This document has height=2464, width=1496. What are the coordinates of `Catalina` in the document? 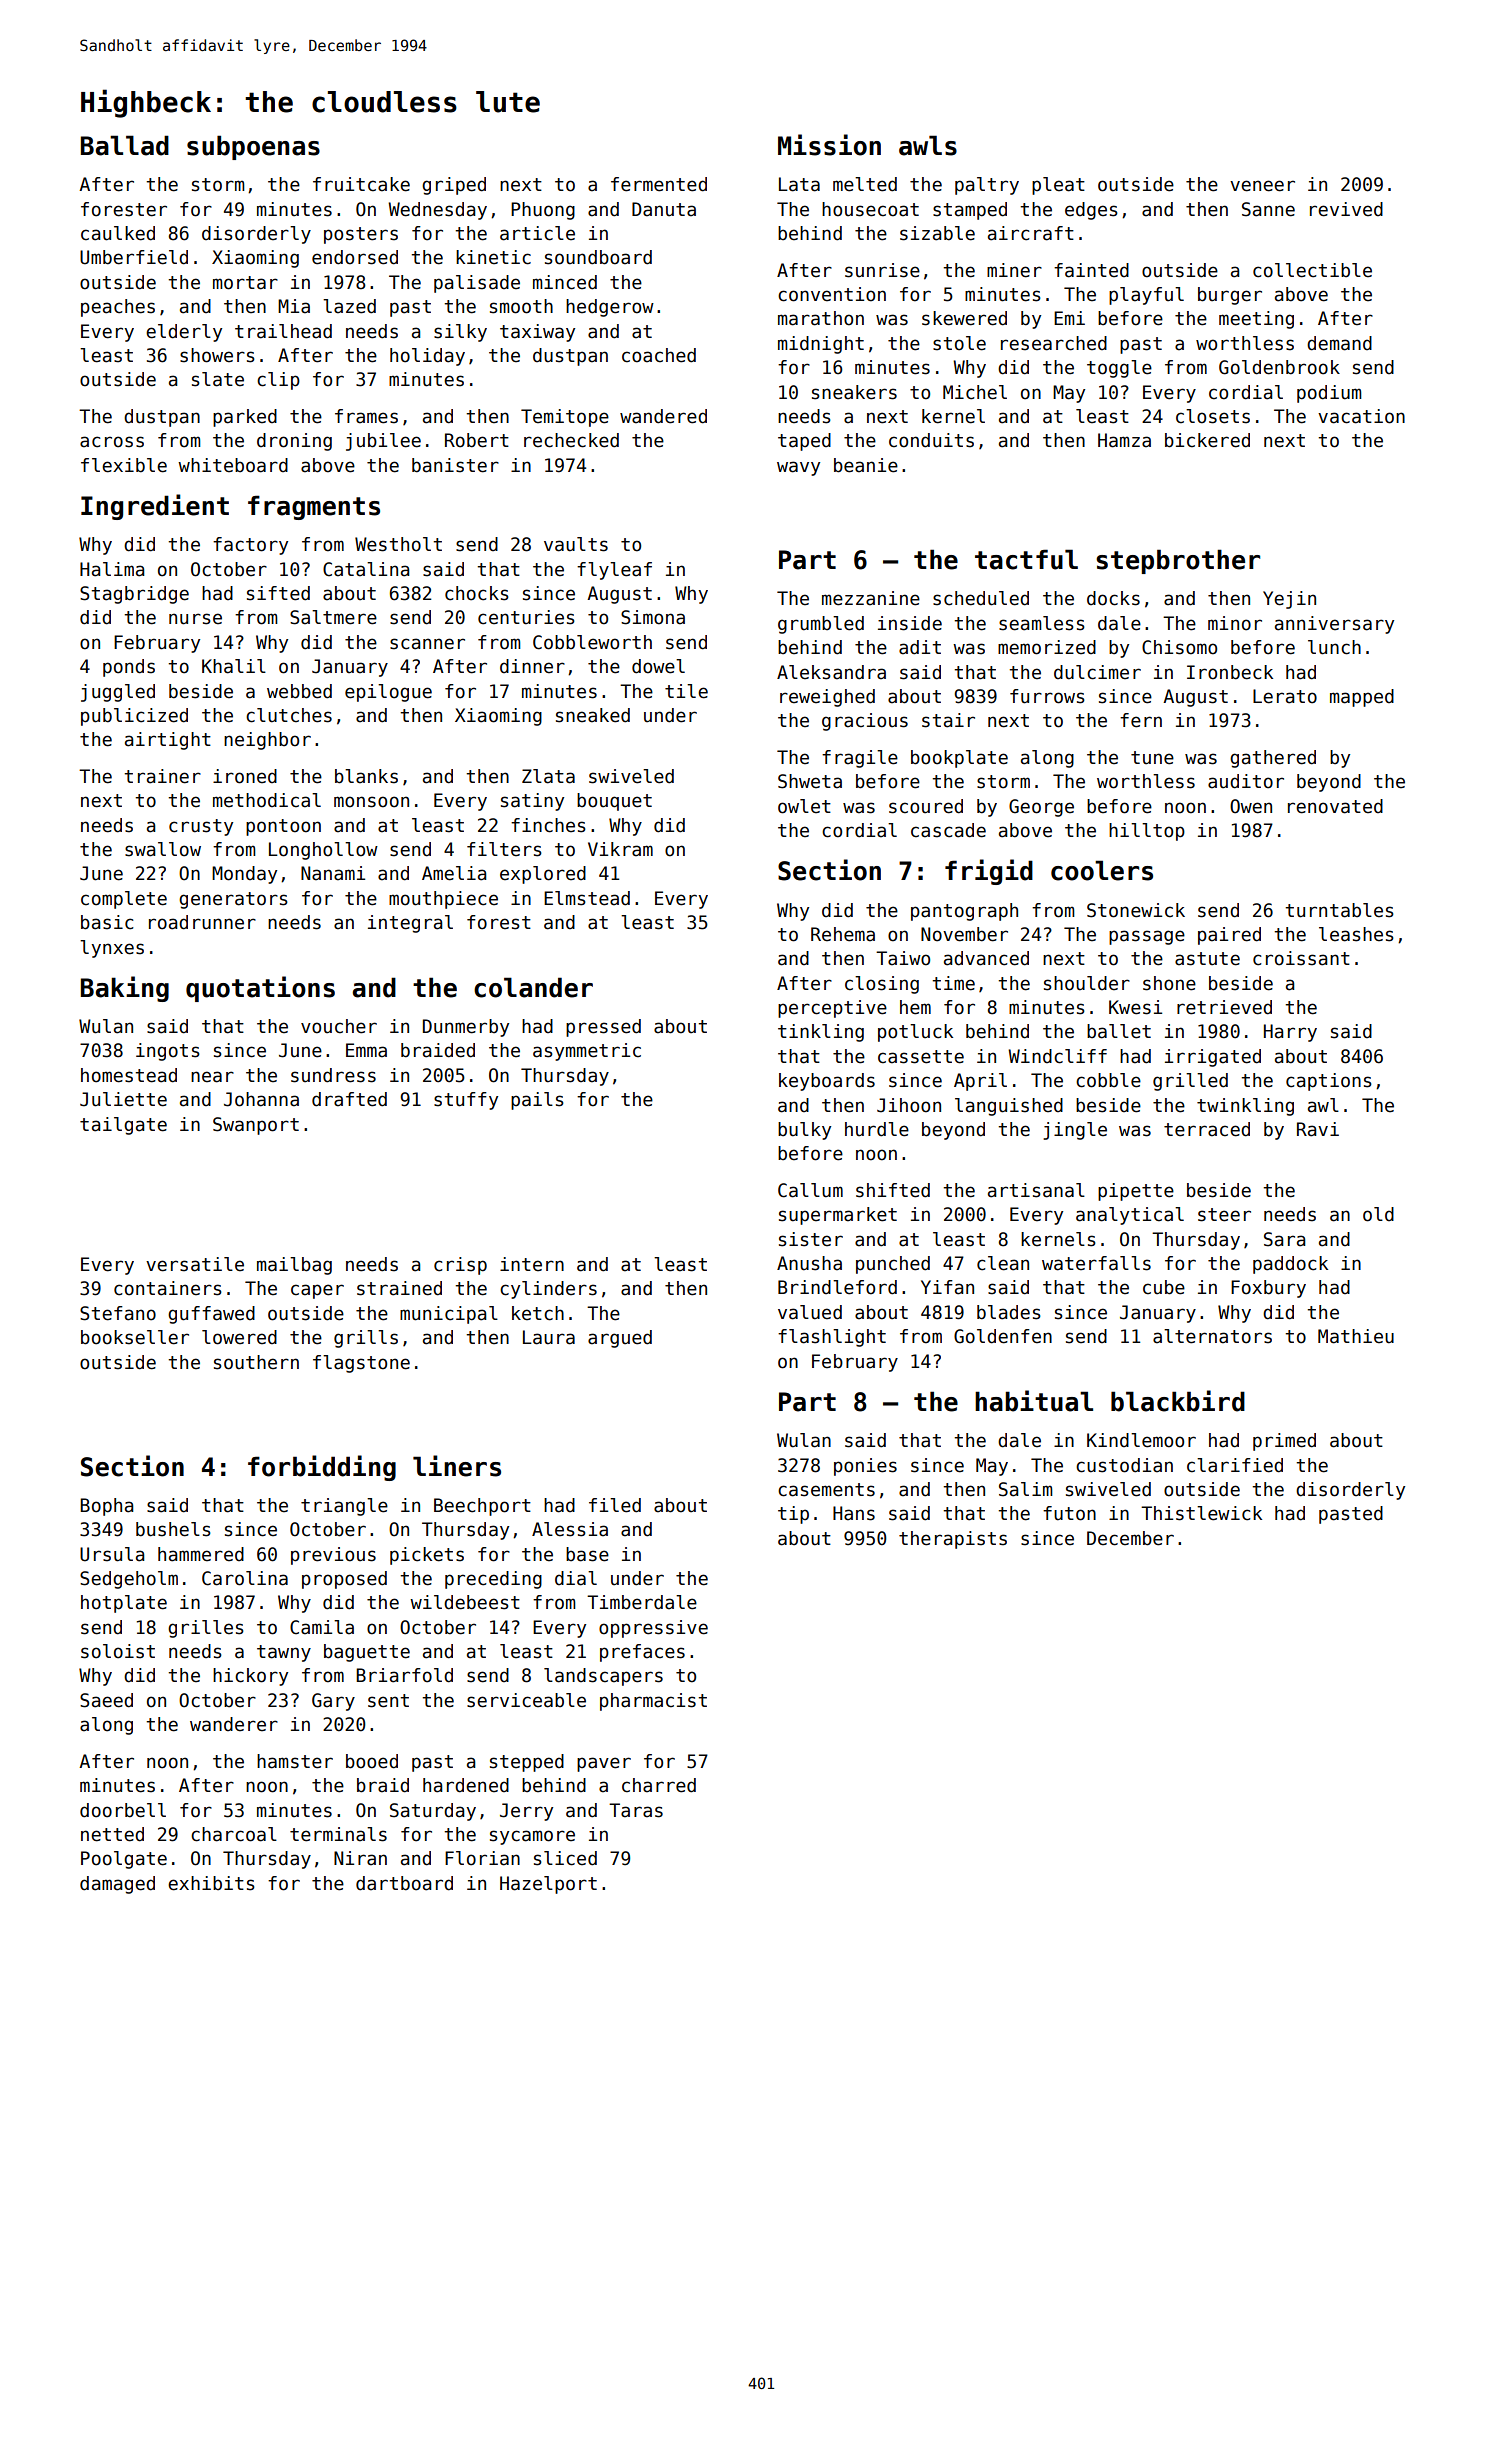 It's located at (366, 569).
